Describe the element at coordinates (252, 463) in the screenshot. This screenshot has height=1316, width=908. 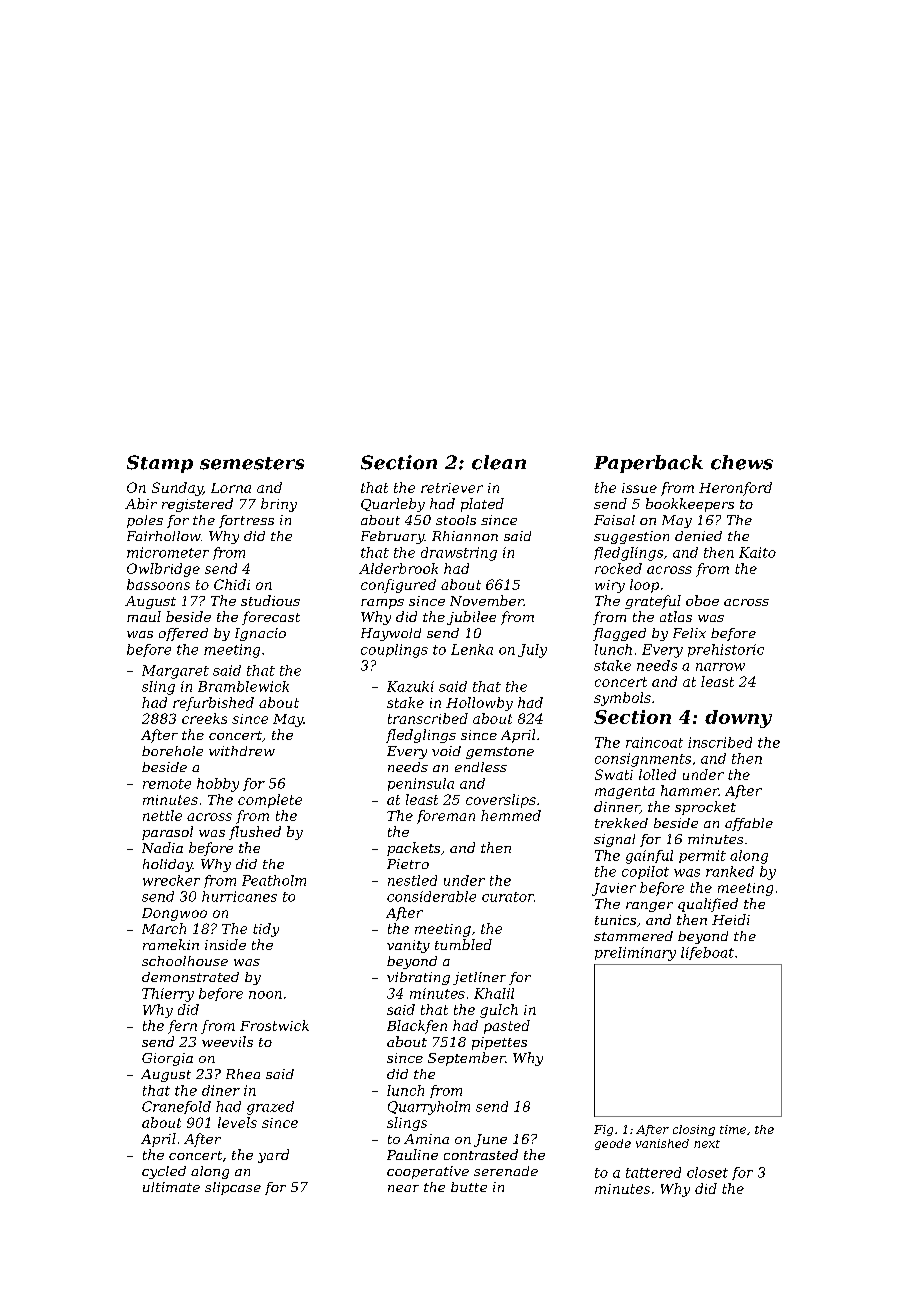
I see `semesters` at that location.
